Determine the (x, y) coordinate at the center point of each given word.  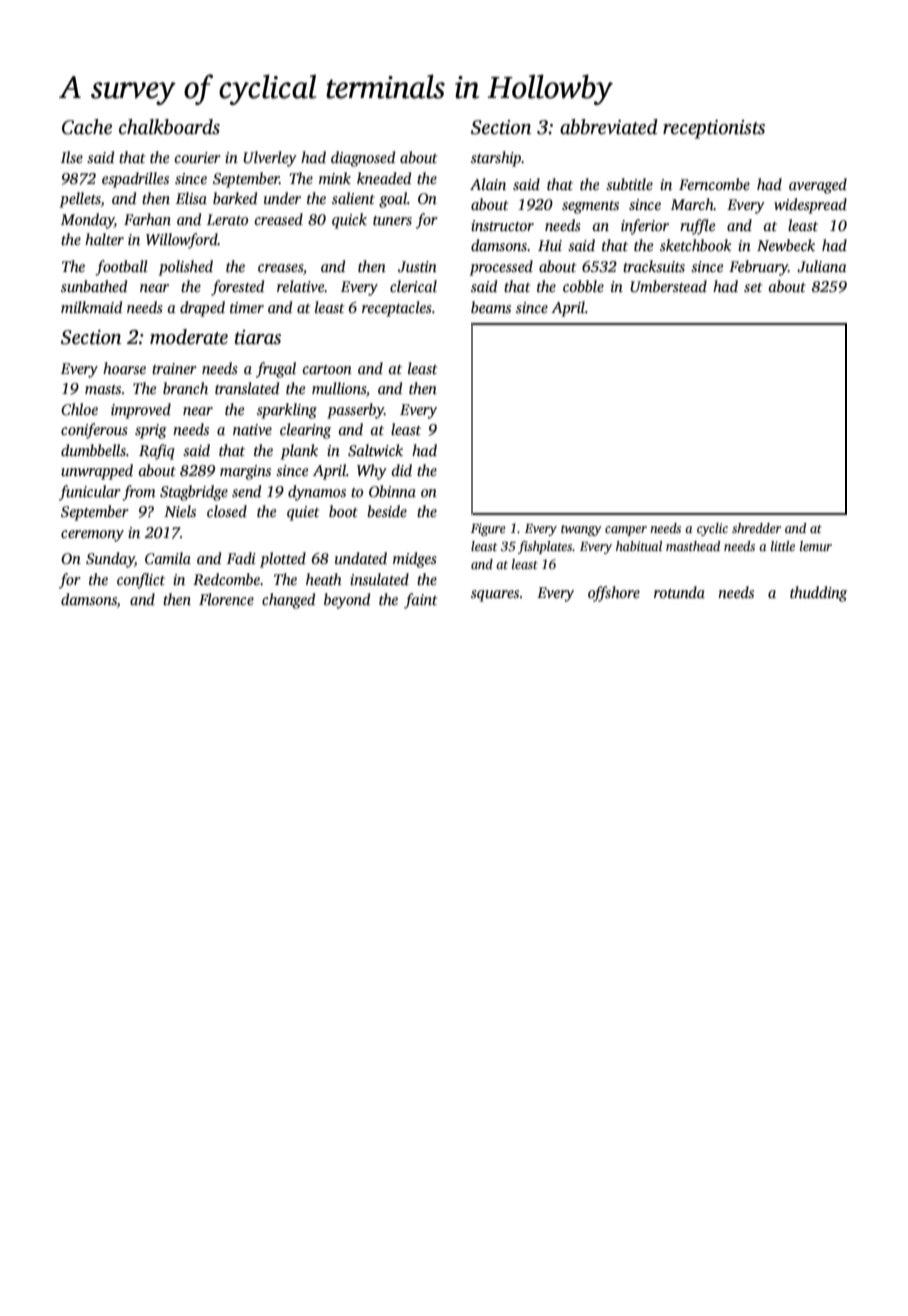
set (753, 287)
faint (420, 601)
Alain (488, 184)
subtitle (629, 184)
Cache (87, 127)
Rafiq (157, 452)
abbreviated (609, 127)
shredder (756, 528)
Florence (226, 599)
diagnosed (363, 159)
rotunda (679, 592)
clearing (305, 431)
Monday (87, 221)
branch (185, 388)
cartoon (327, 369)
